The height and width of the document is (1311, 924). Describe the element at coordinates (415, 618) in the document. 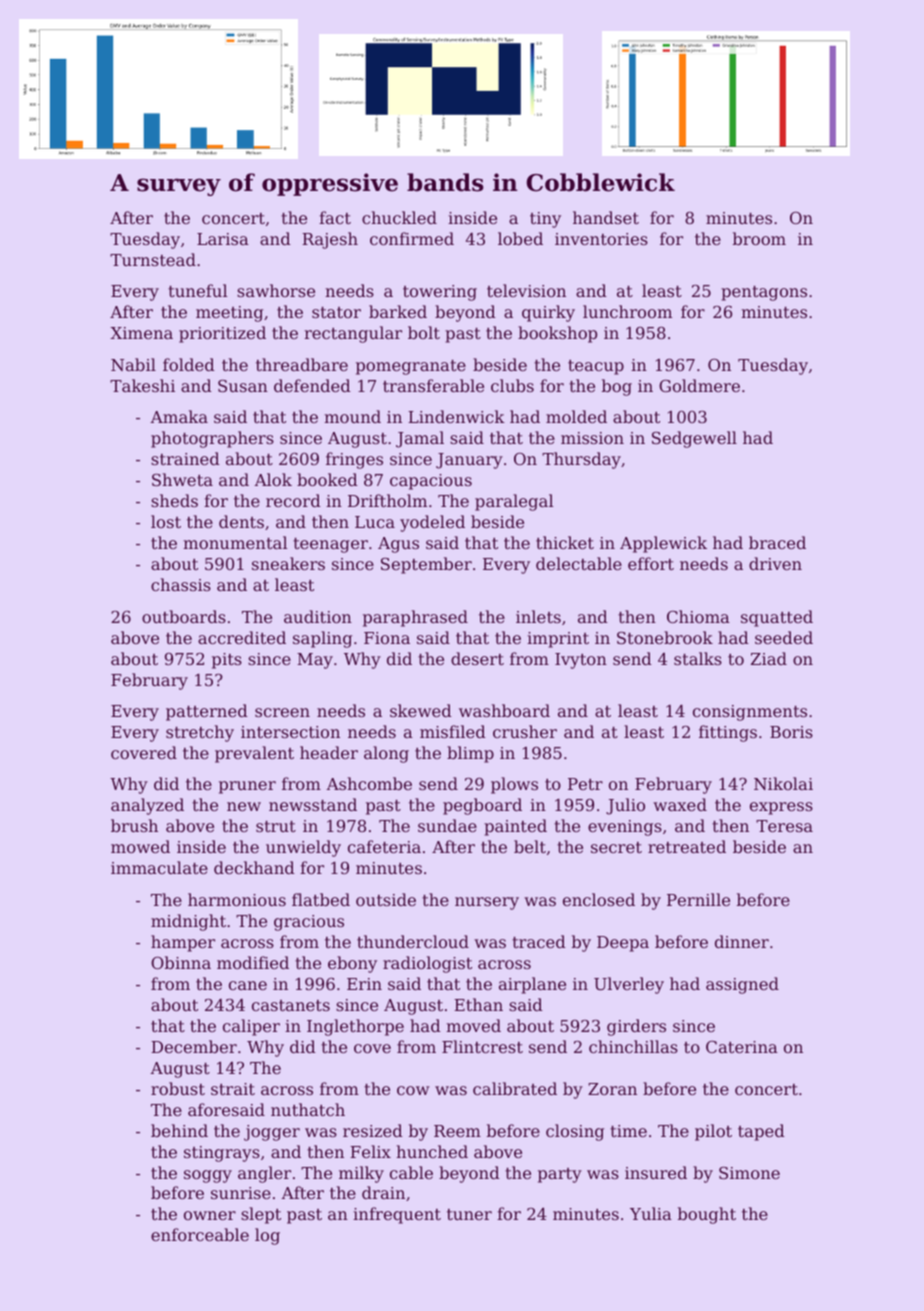

I see `paraphrased` at that location.
